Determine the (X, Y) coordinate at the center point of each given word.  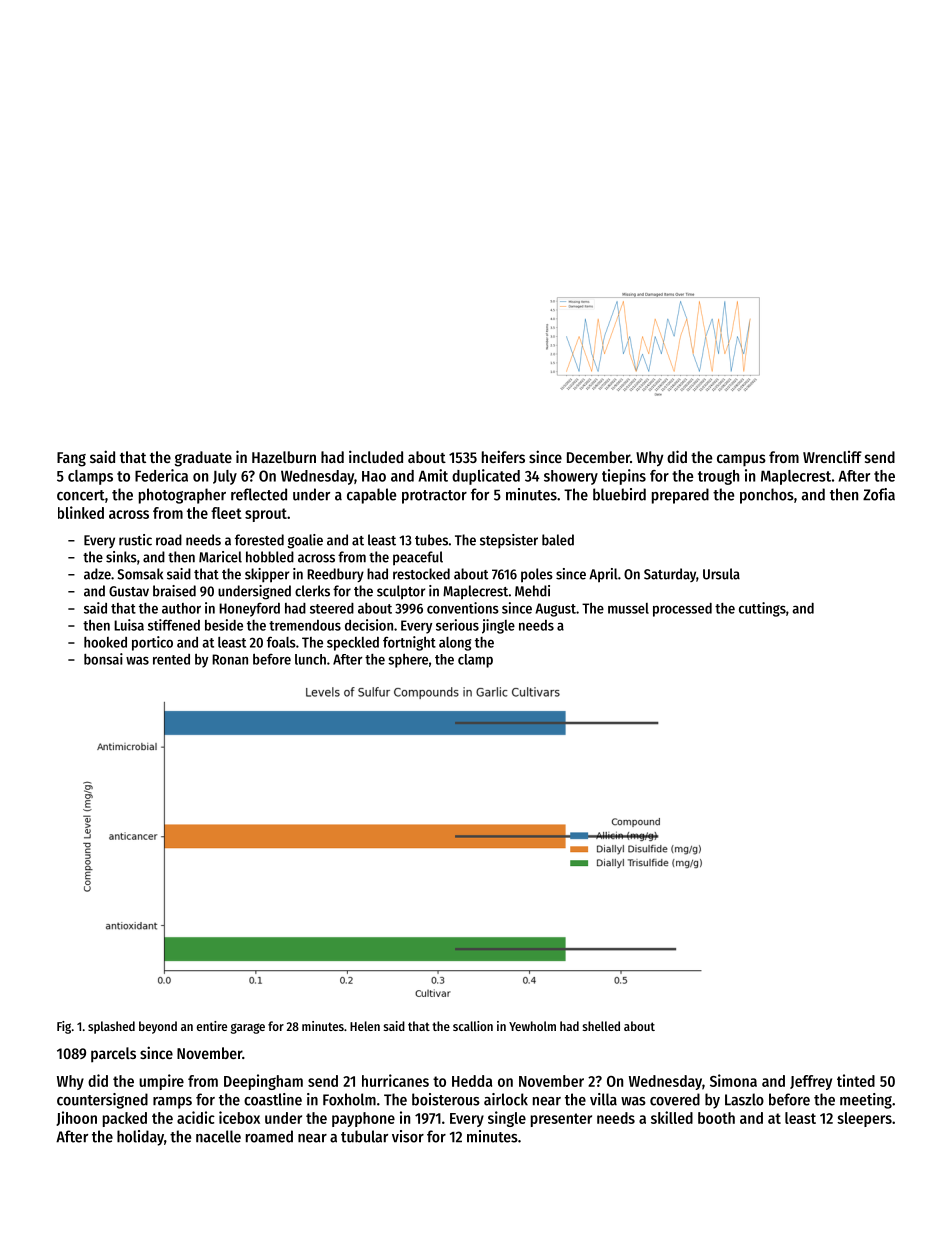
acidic (196, 1117)
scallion (473, 1026)
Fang (71, 459)
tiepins (624, 477)
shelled (601, 1026)
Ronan (230, 659)
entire (212, 1026)
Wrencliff (832, 457)
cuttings (762, 609)
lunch (310, 659)
